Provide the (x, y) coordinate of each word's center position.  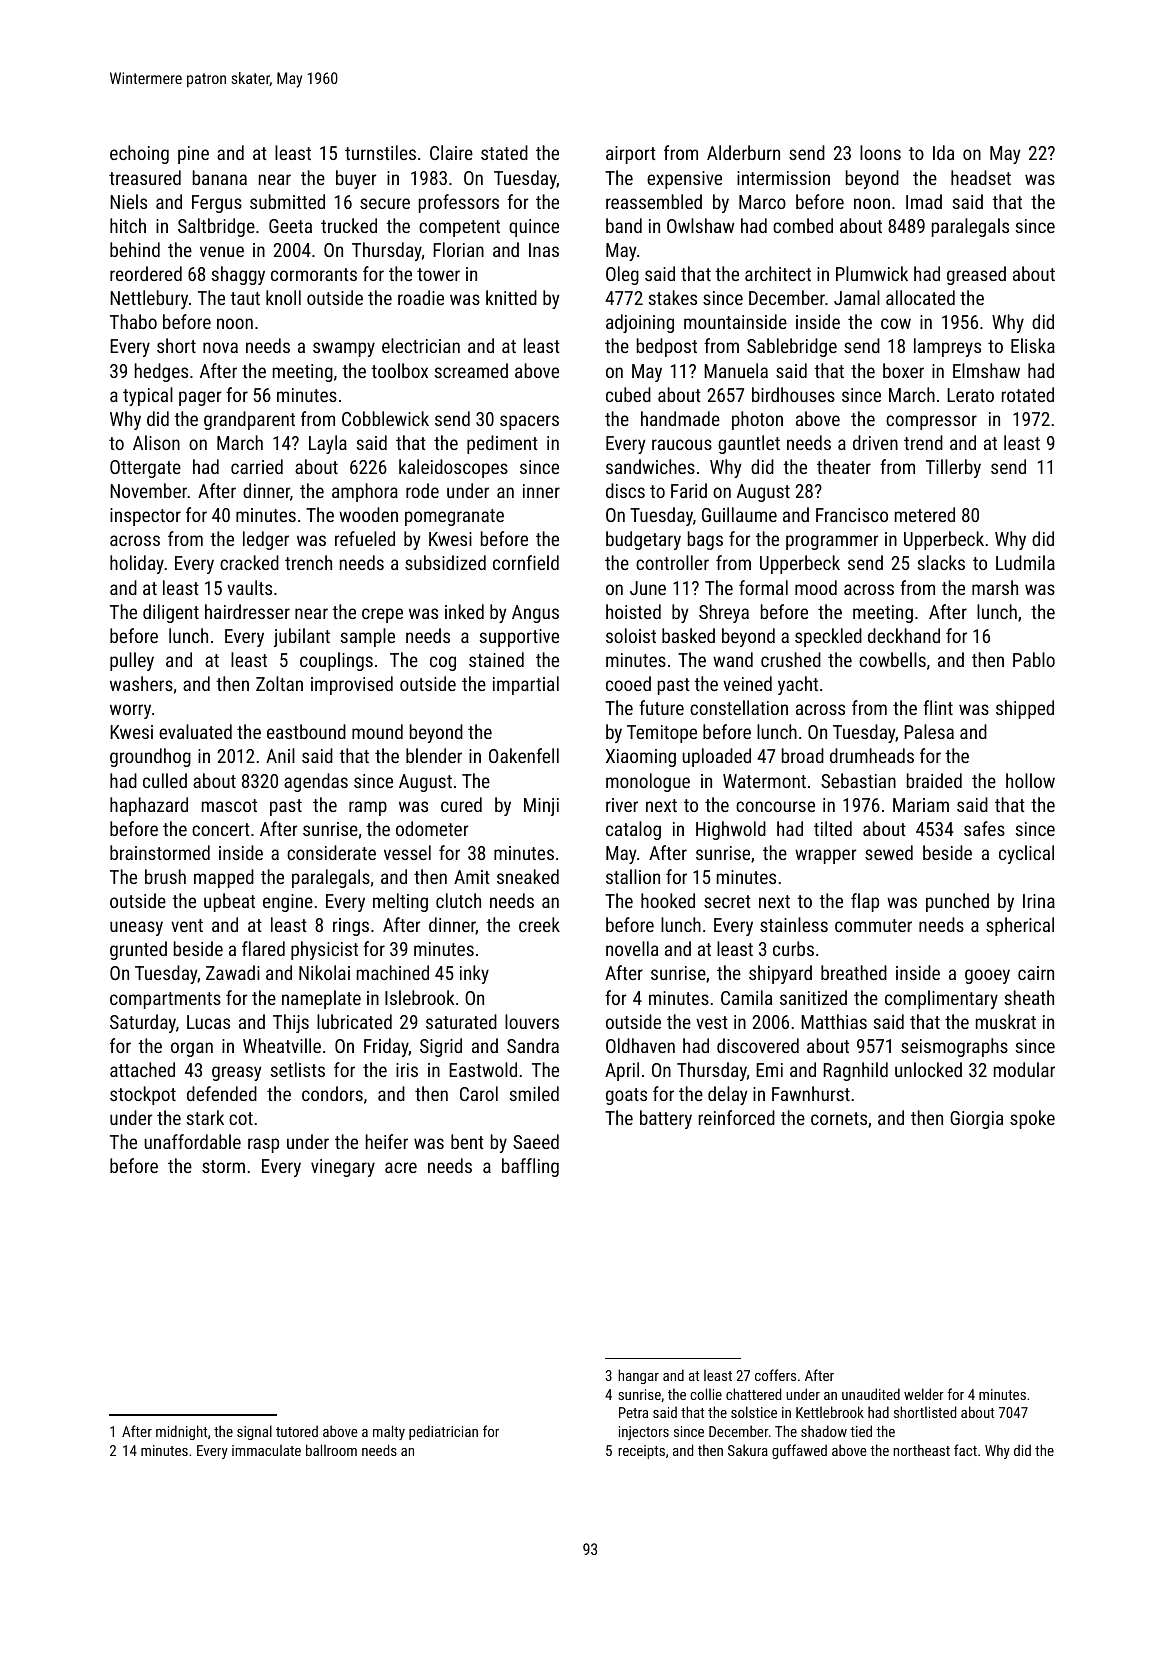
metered (925, 514)
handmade (680, 418)
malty (389, 1432)
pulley (132, 661)
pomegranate (454, 517)
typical (148, 396)
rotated (1028, 394)
